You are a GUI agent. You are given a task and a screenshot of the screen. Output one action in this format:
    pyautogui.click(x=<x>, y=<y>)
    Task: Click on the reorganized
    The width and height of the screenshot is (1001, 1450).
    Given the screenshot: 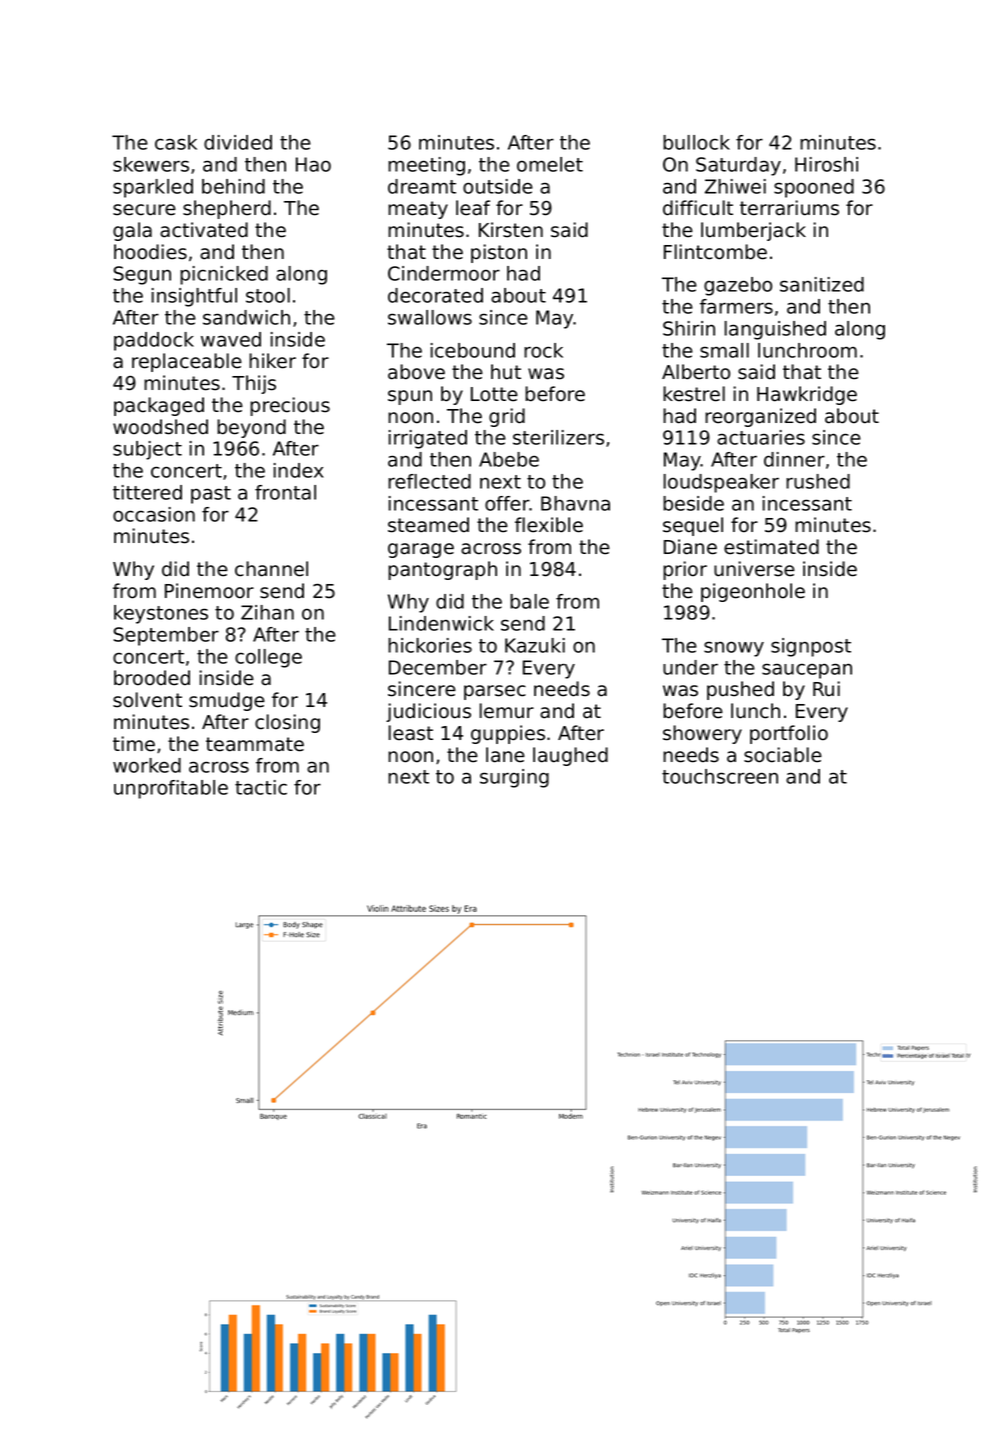 What is the action you would take?
    pyautogui.click(x=760, y=417)
